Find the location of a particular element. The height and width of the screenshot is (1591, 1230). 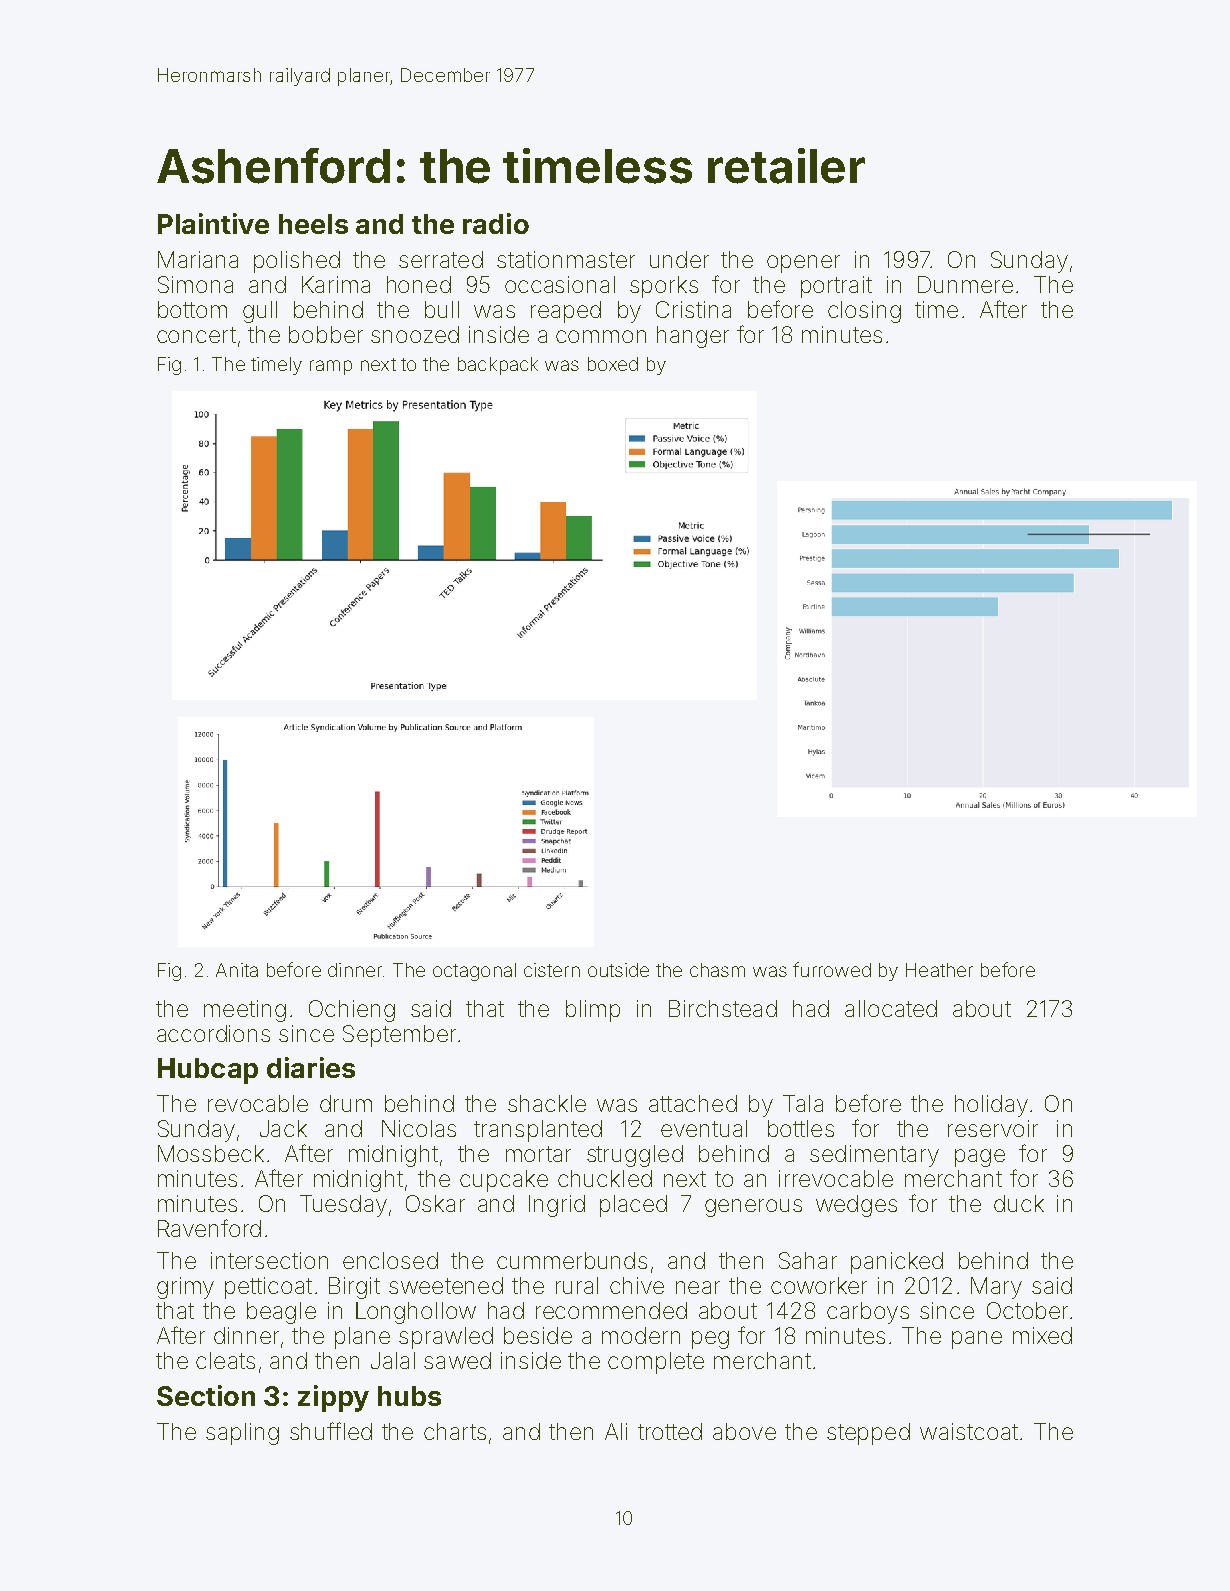

concert is located at coordinates (196, 335).
